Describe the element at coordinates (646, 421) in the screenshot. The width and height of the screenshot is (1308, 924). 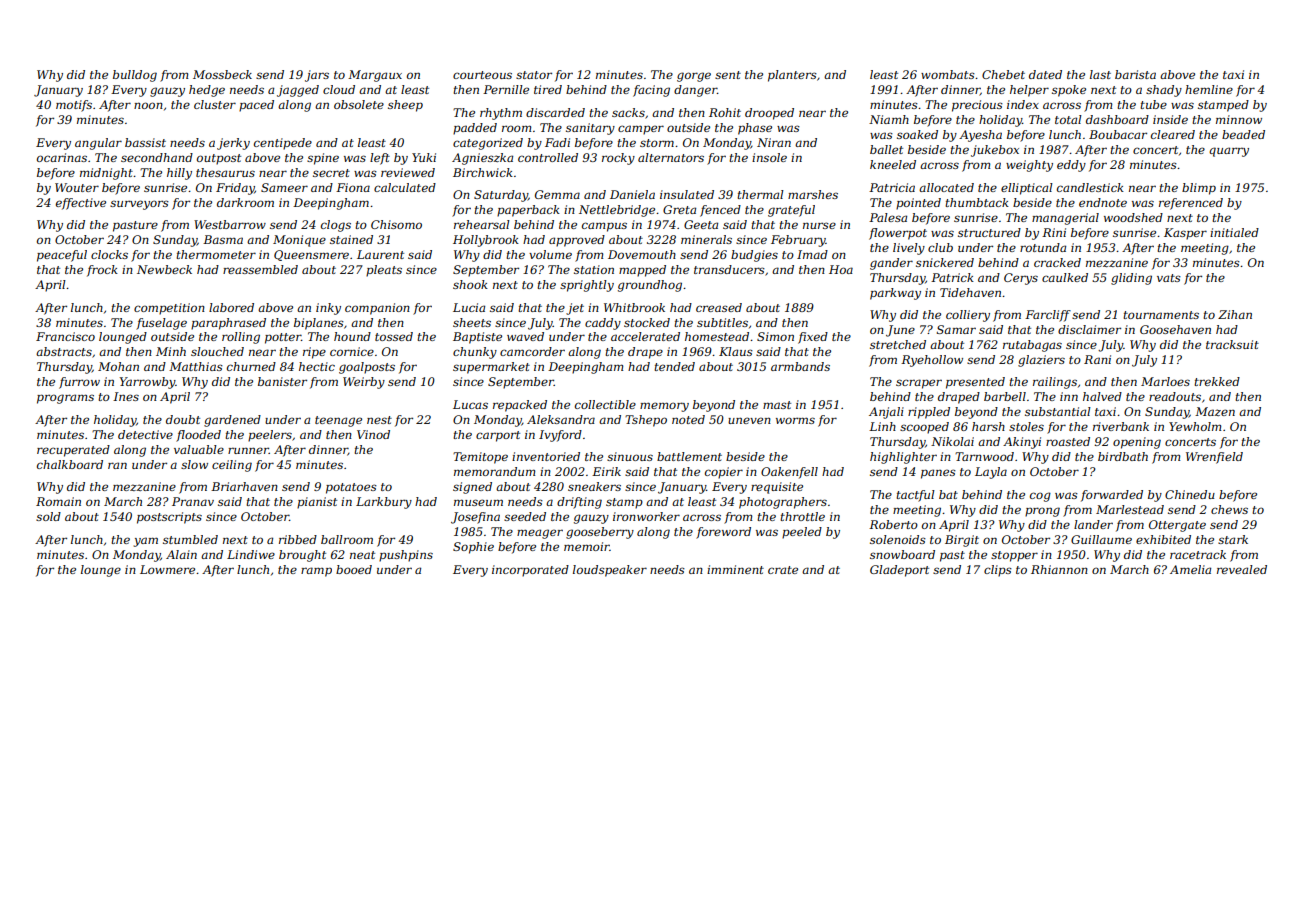
I see `Tshepo` at that location.
